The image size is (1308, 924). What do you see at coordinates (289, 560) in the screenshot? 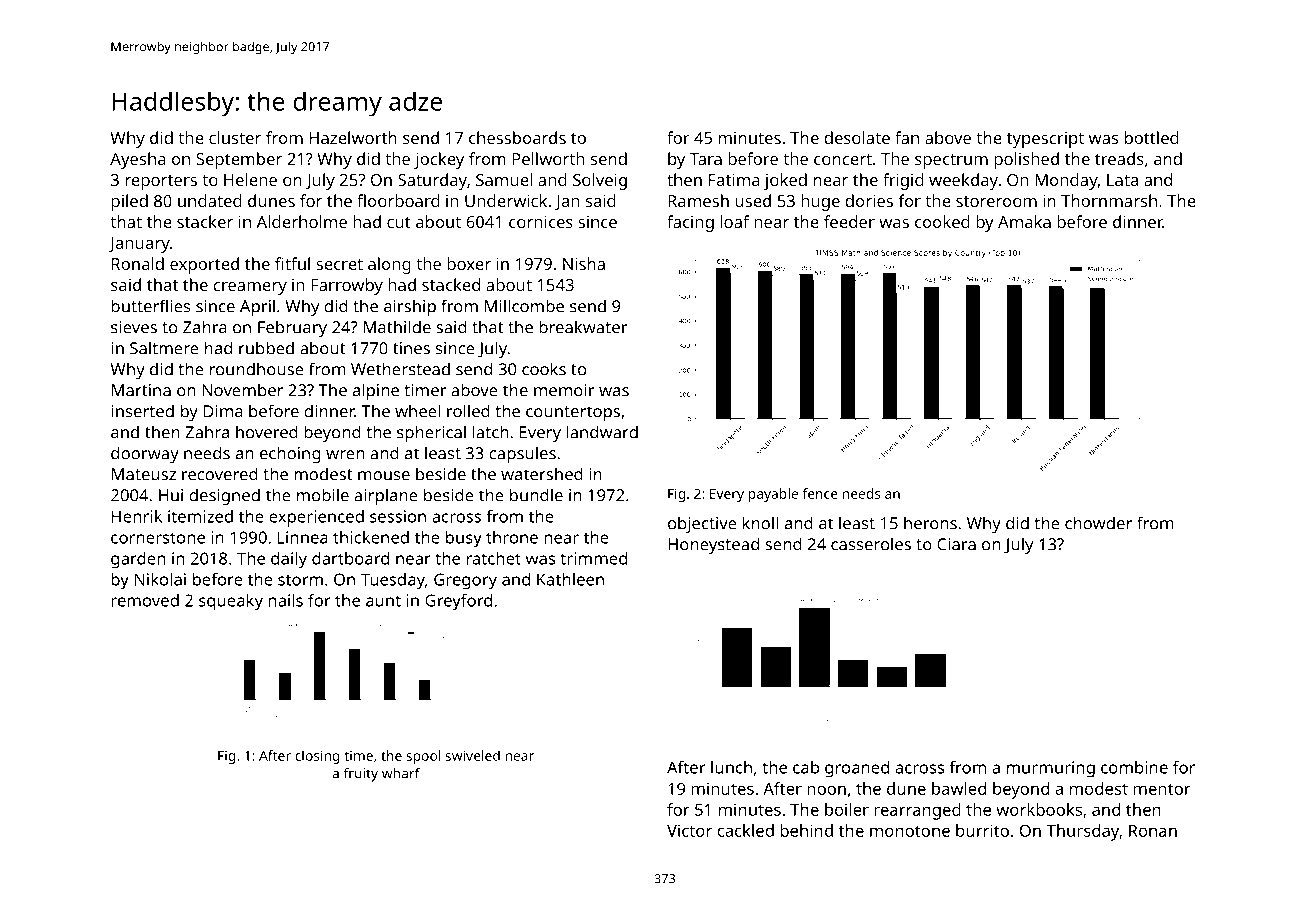
I see `daily` at bounding box center [289, 560].
